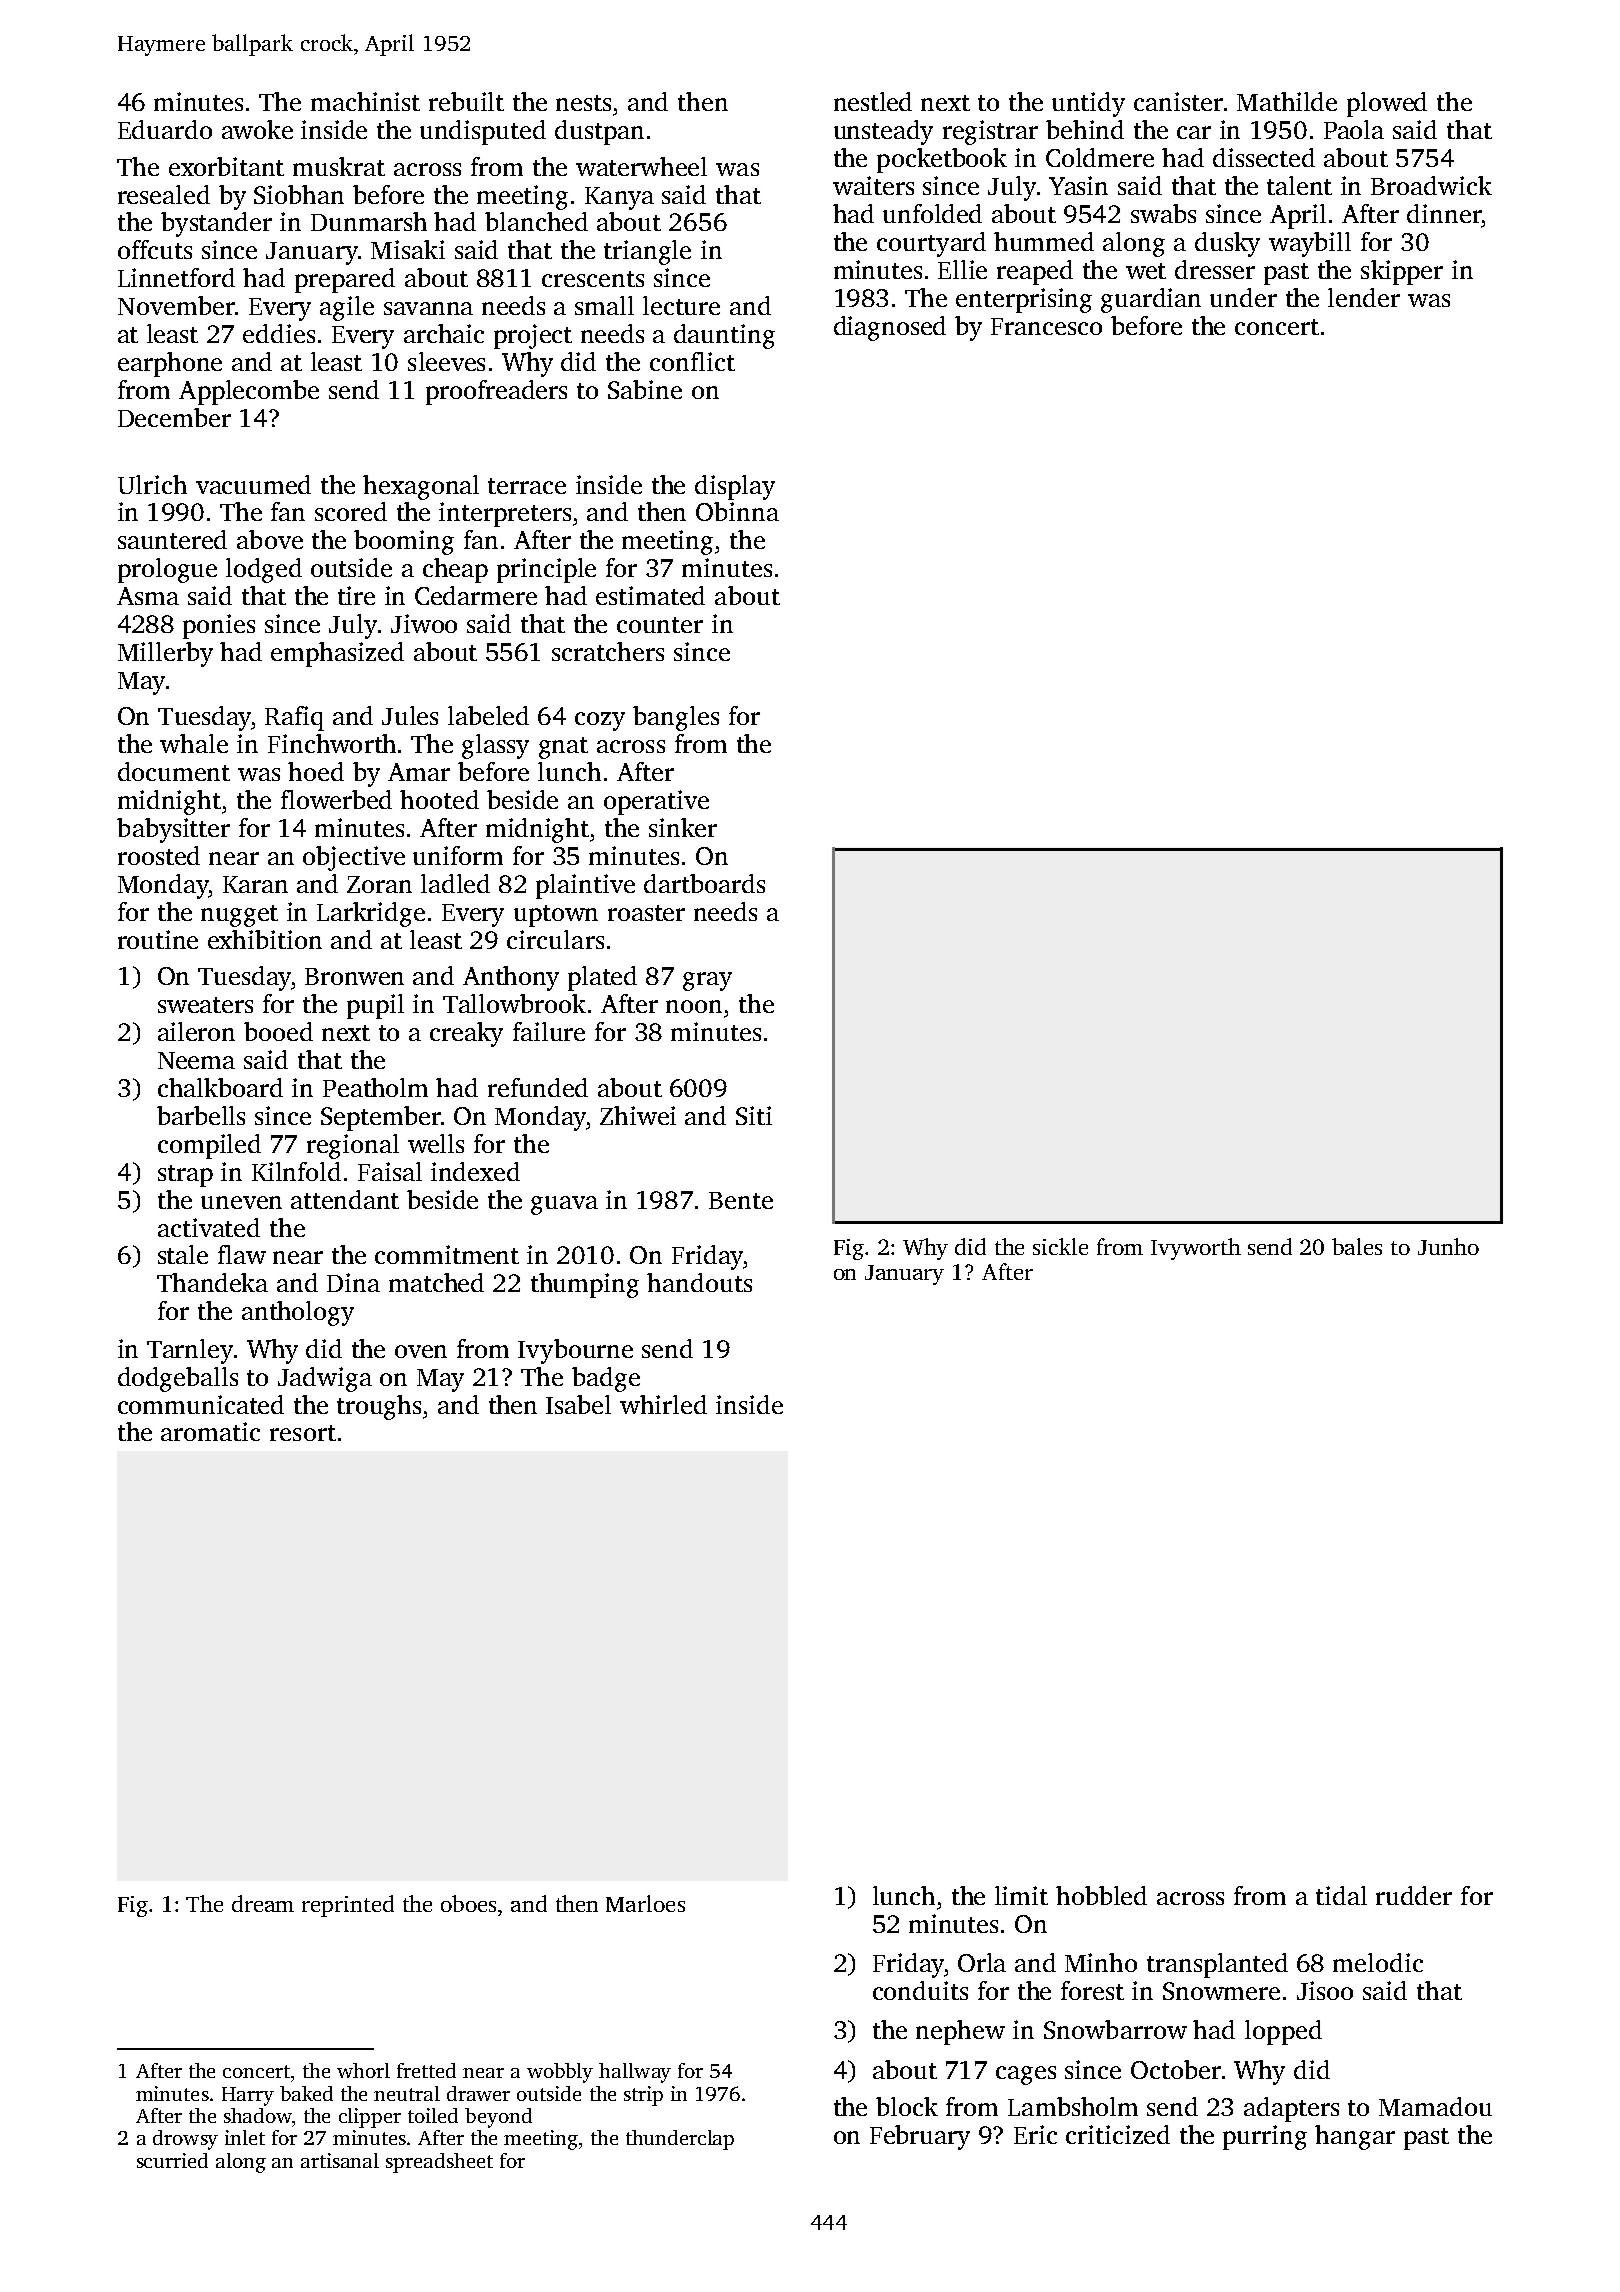  Describe the element at coordinates (347, 308) in the screenshot. I see `agile` at that location.
